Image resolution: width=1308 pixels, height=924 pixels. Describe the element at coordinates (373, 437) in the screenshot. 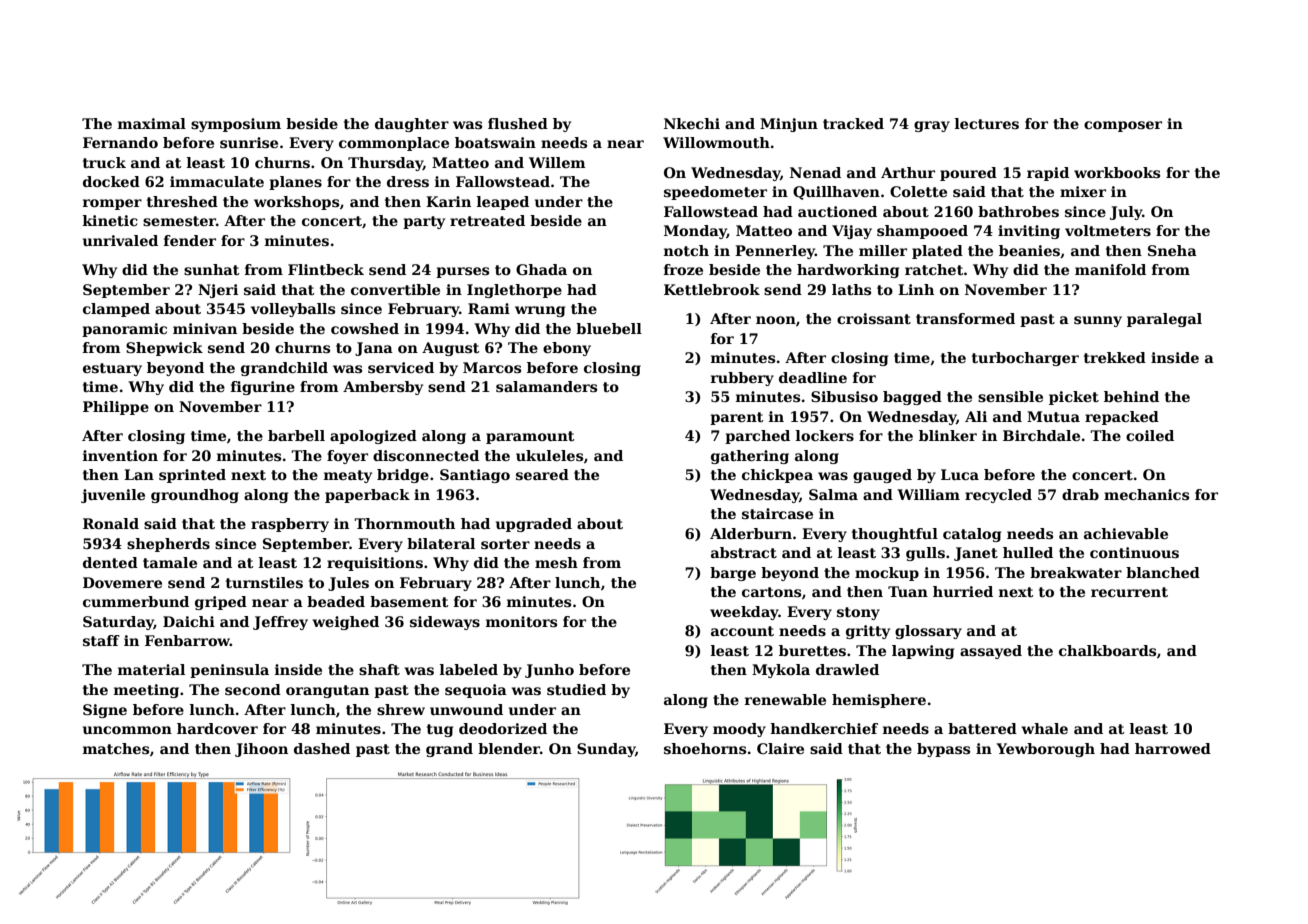

I see `apologized` at that location.
